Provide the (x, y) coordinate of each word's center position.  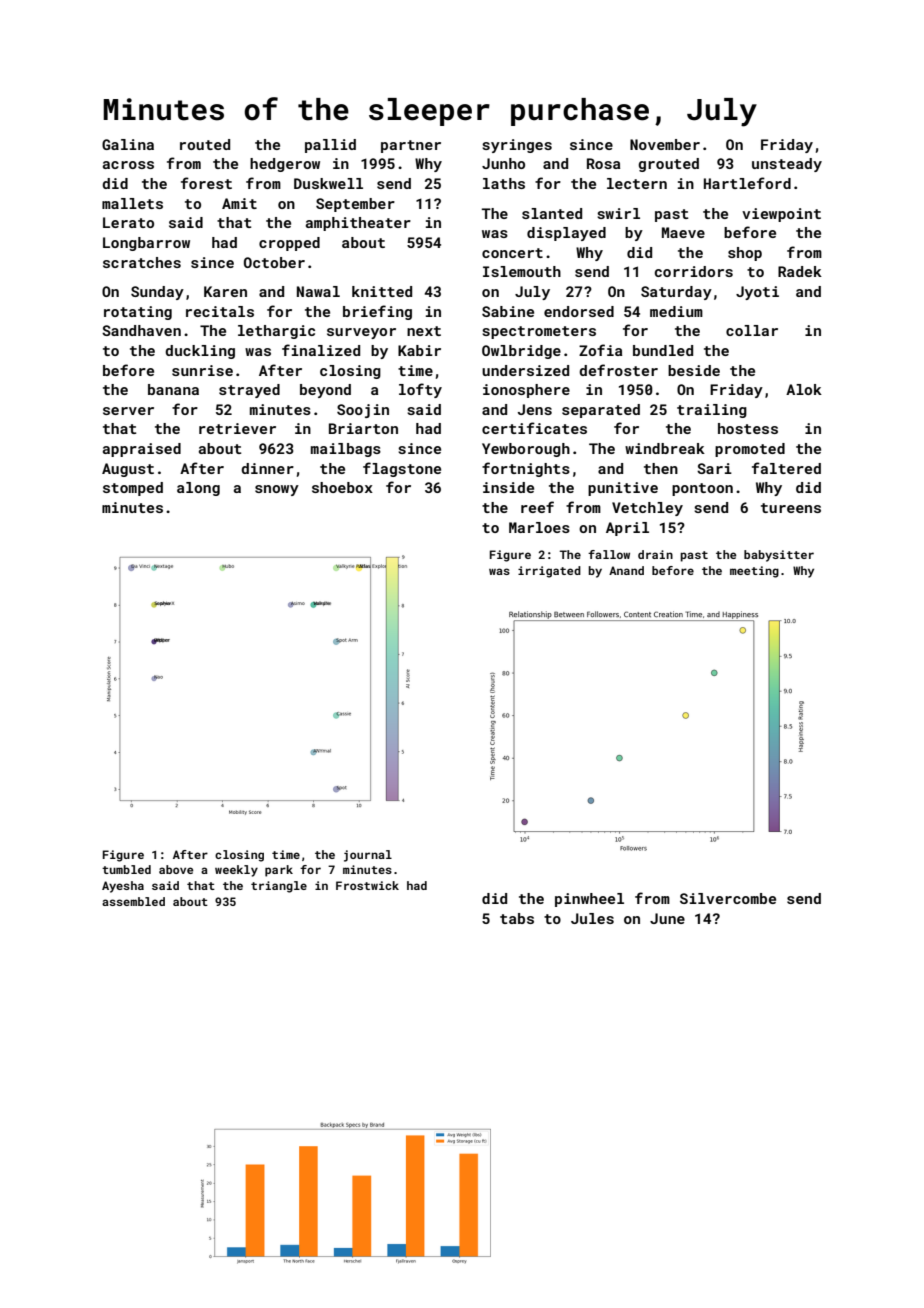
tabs (517, 918)
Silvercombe (728, 898)
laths (504, 183)
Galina (128, 144)
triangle (279, 887)
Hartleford (747, 183)
